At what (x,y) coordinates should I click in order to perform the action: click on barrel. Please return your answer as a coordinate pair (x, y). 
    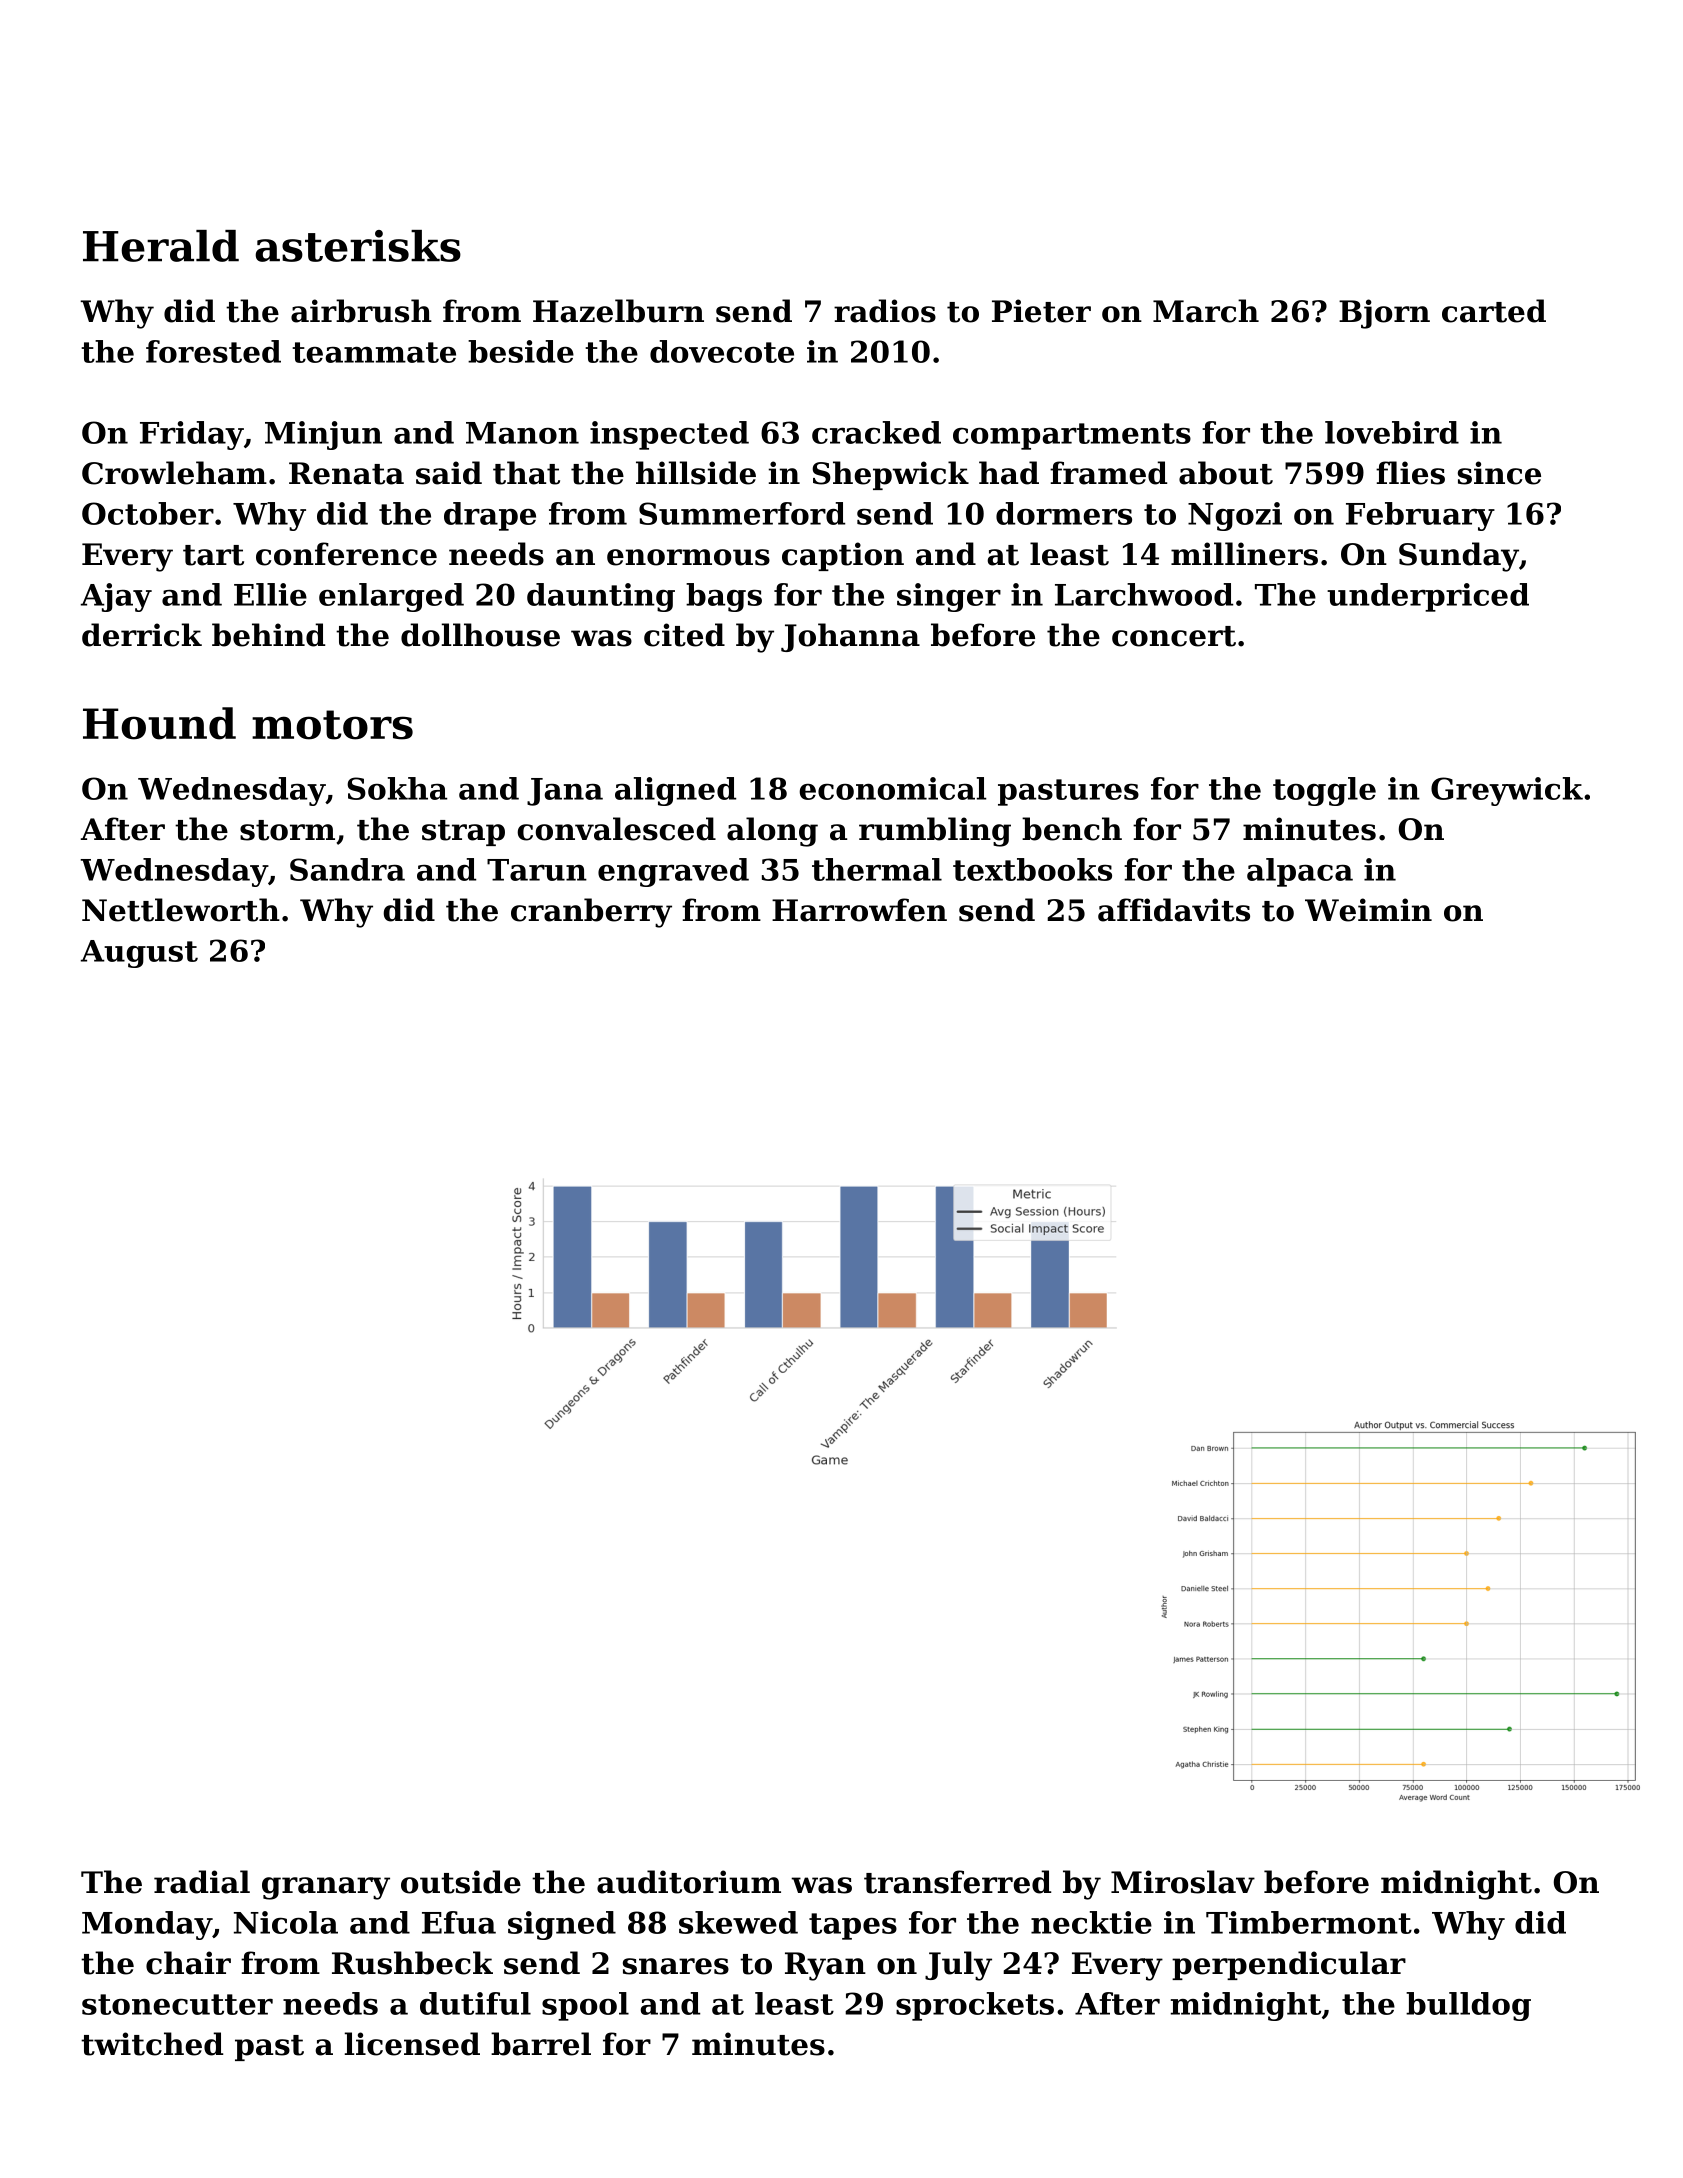
    Looking at the image, I should click on (541, 2044).
